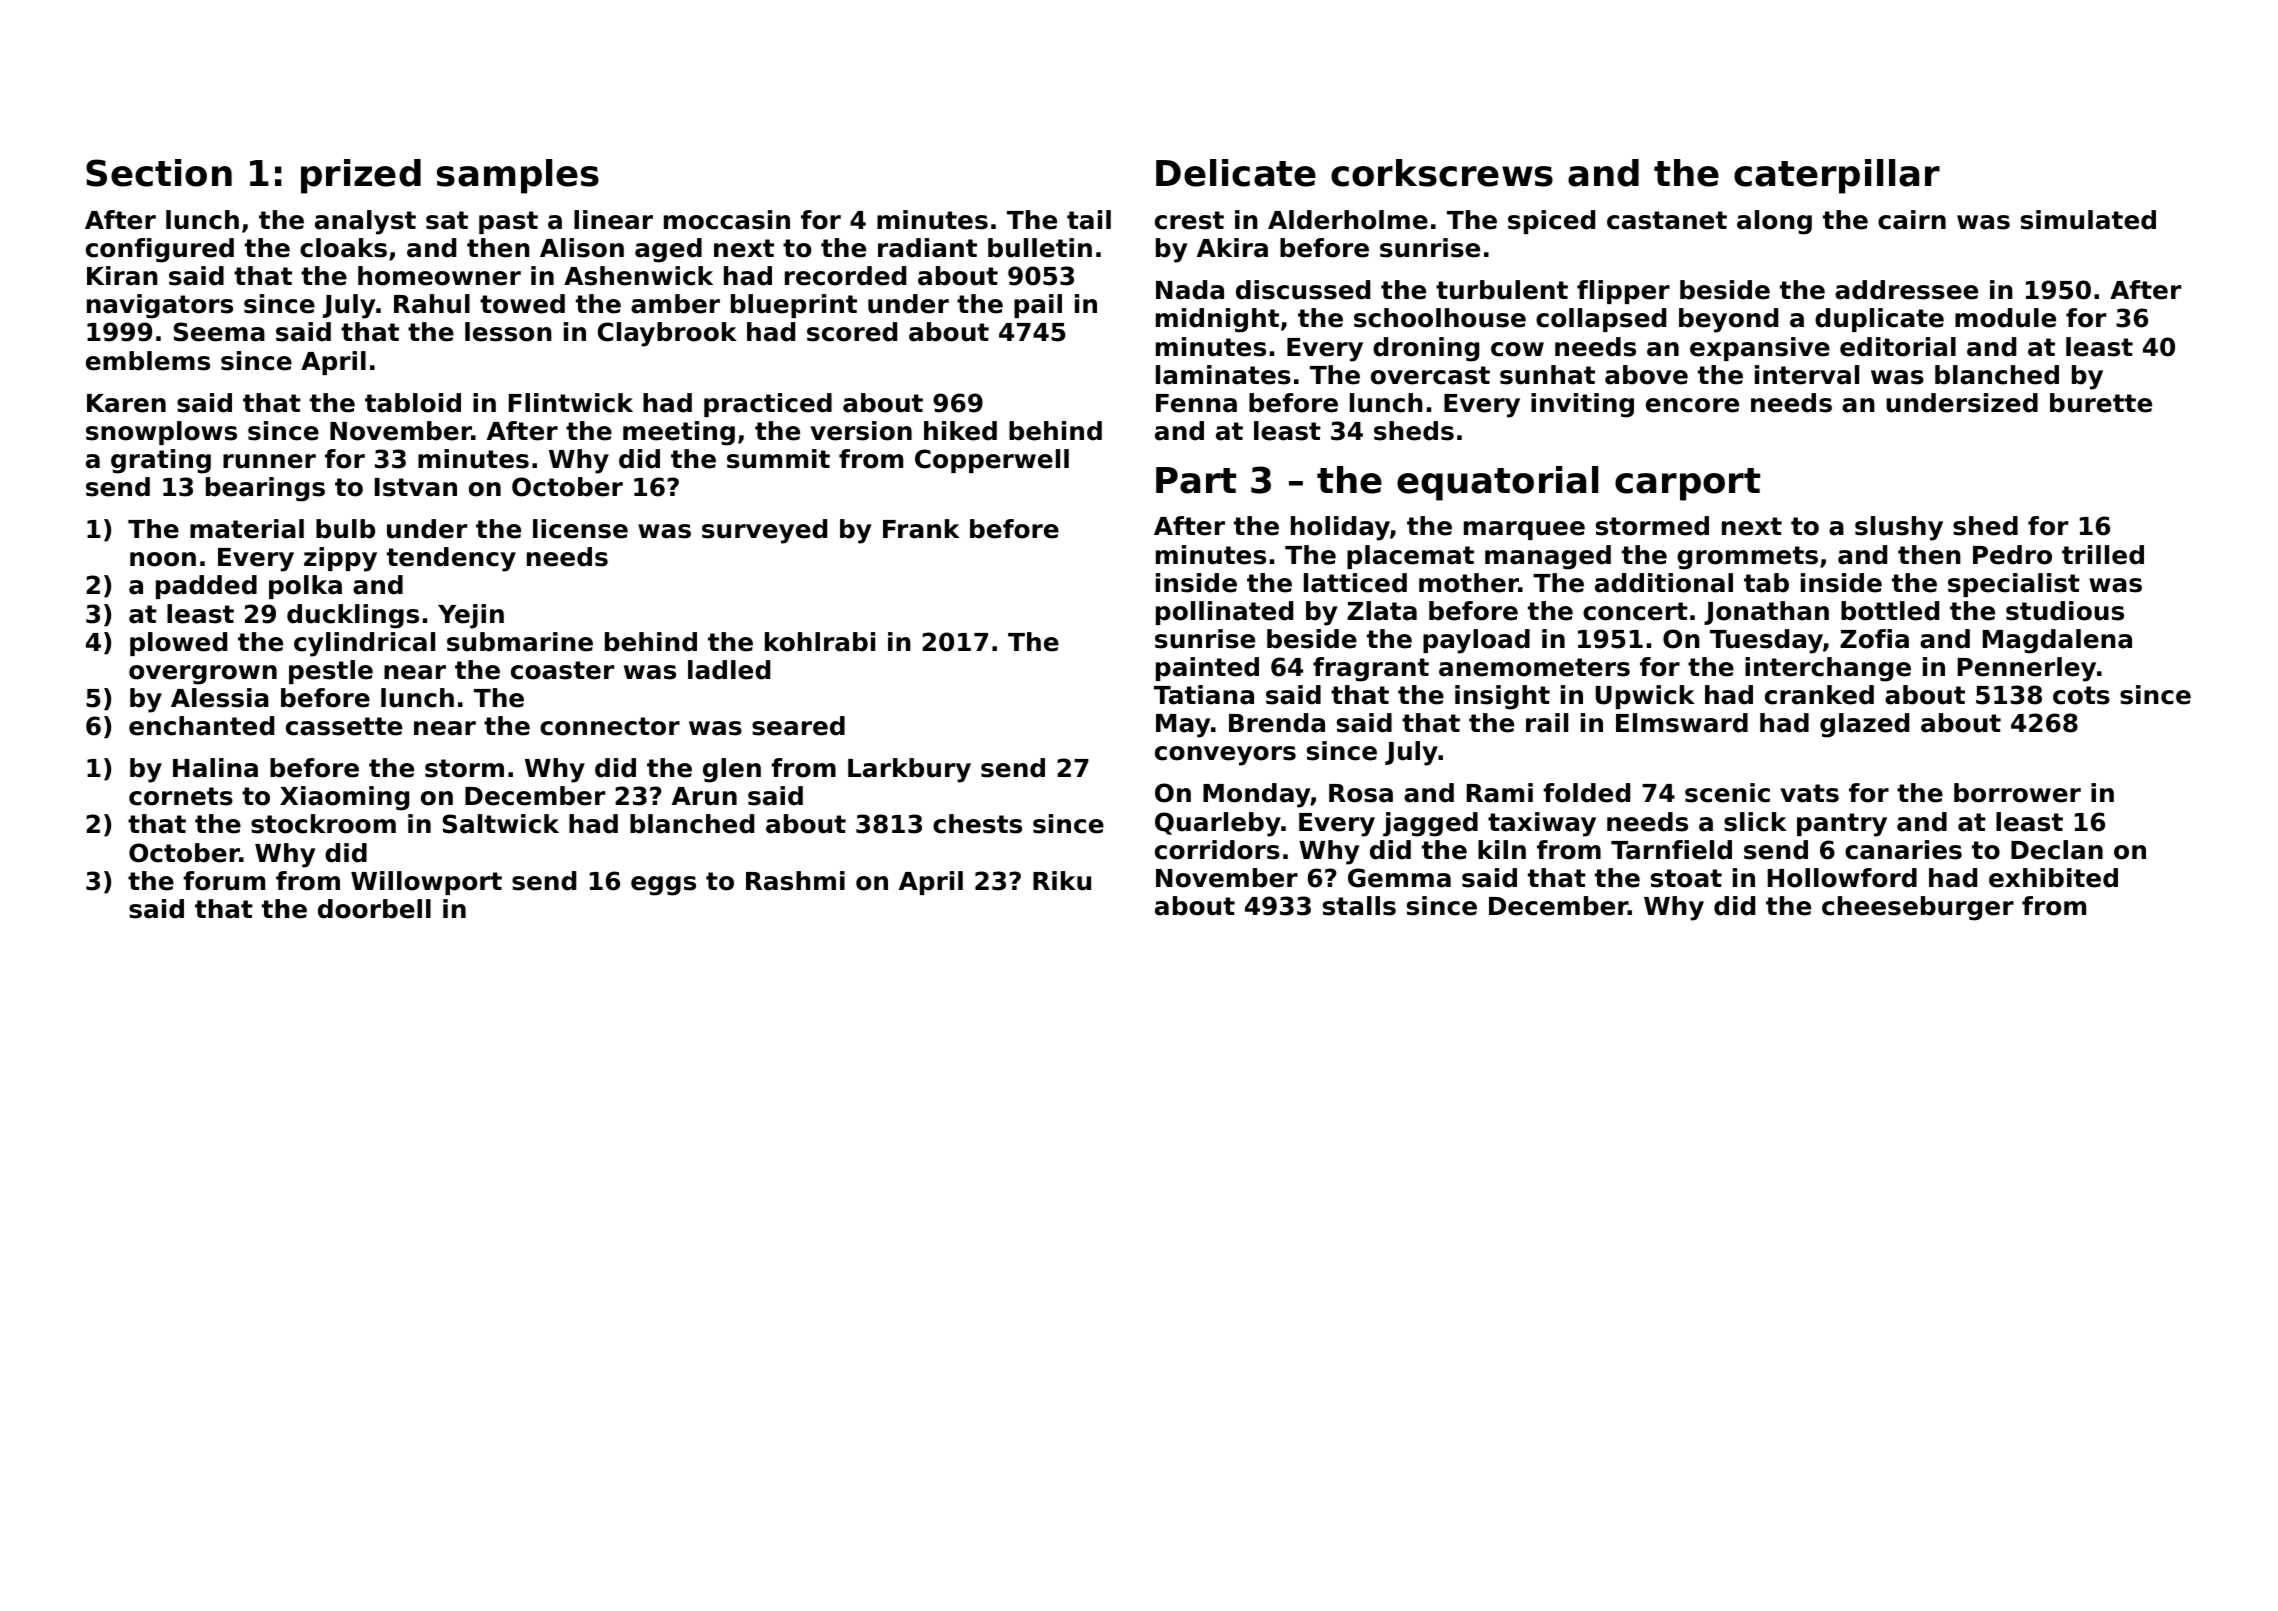 This page has height=1611, width=2278. What do you see at coordinates (580, 529) in the page?
I see `license` at bounding box center [580, 529].
